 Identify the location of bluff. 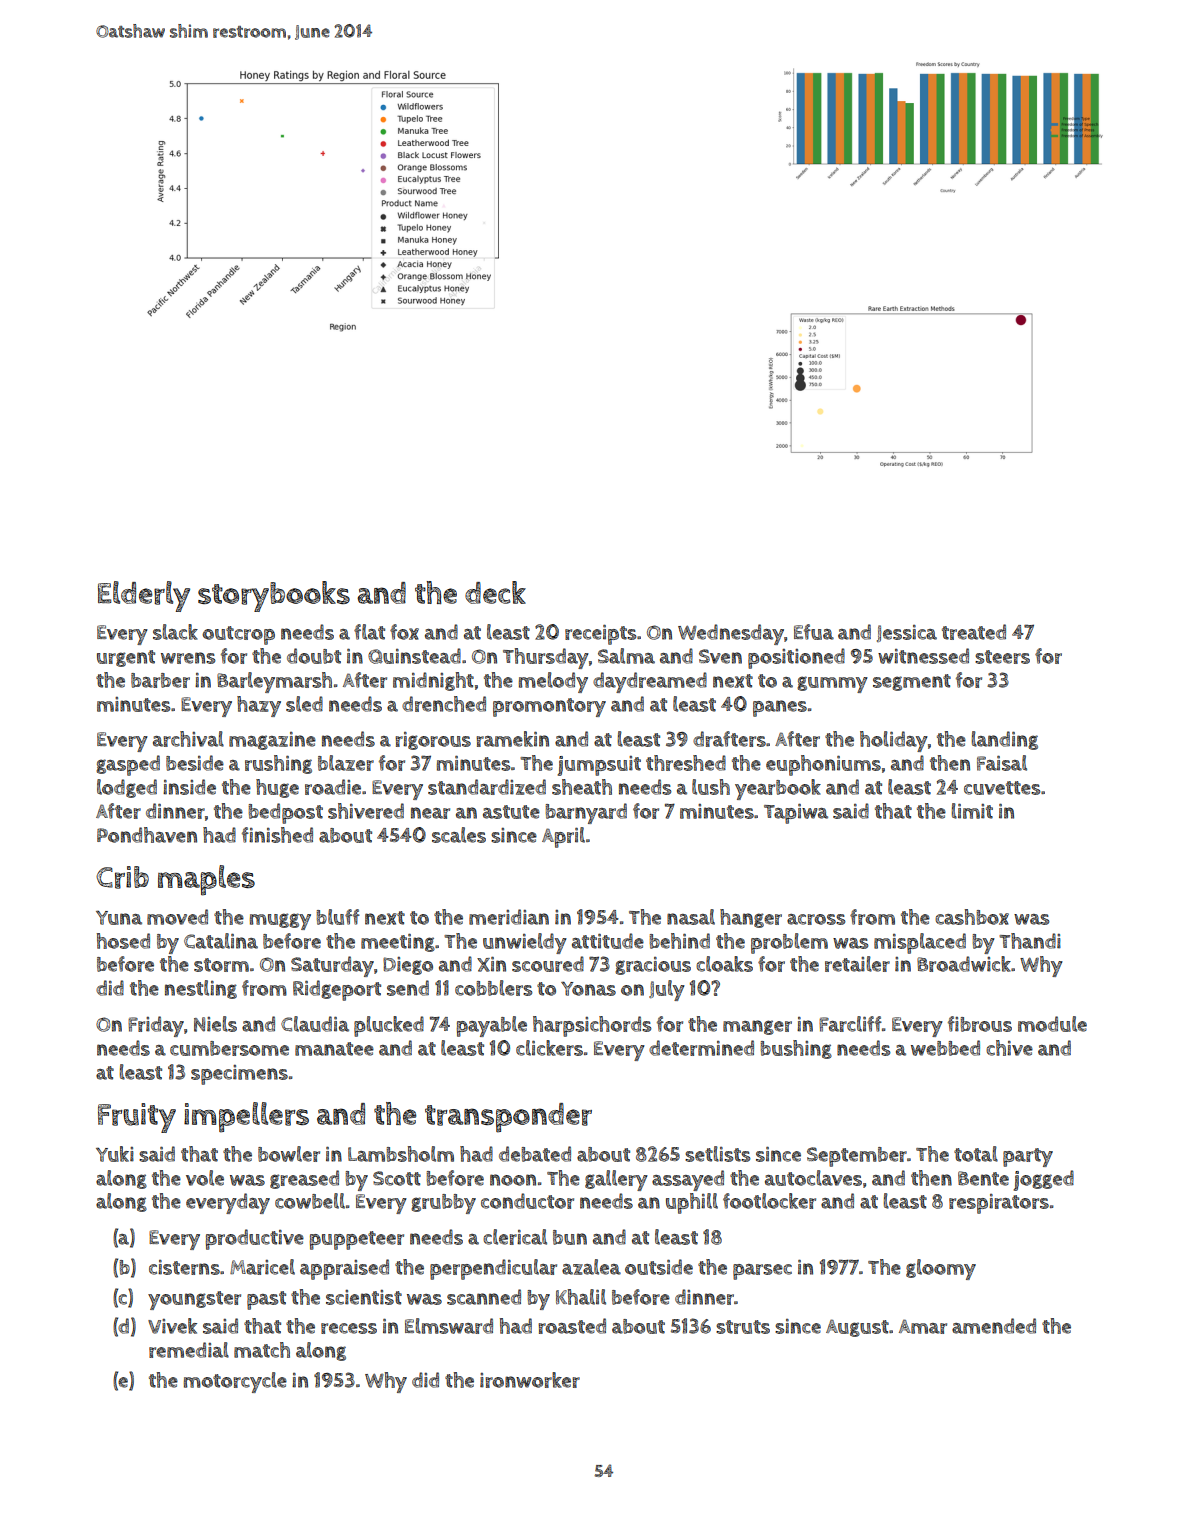
(338, 917).
